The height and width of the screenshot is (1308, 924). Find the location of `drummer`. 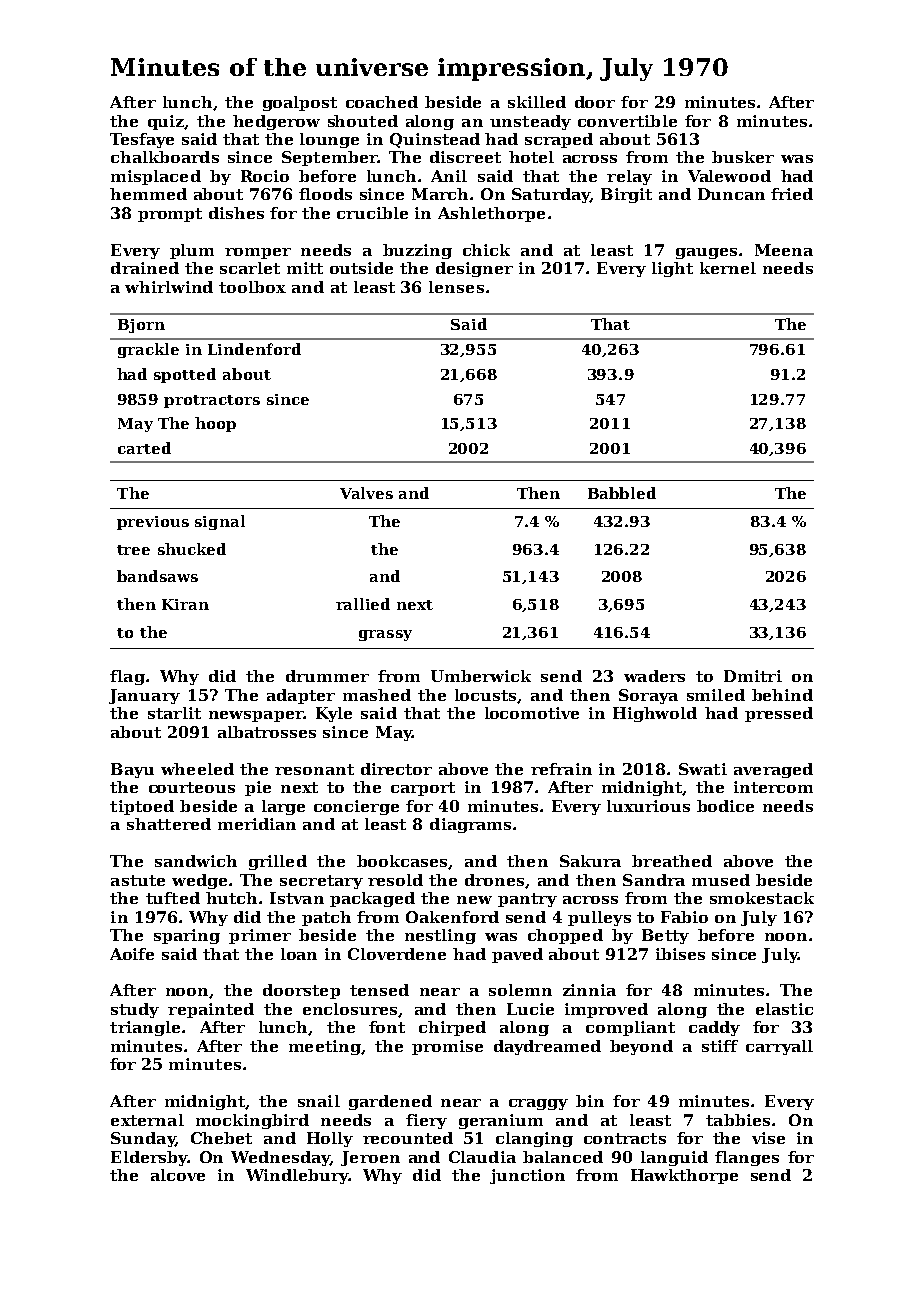

drummer is located at coordinates (327, 676).
